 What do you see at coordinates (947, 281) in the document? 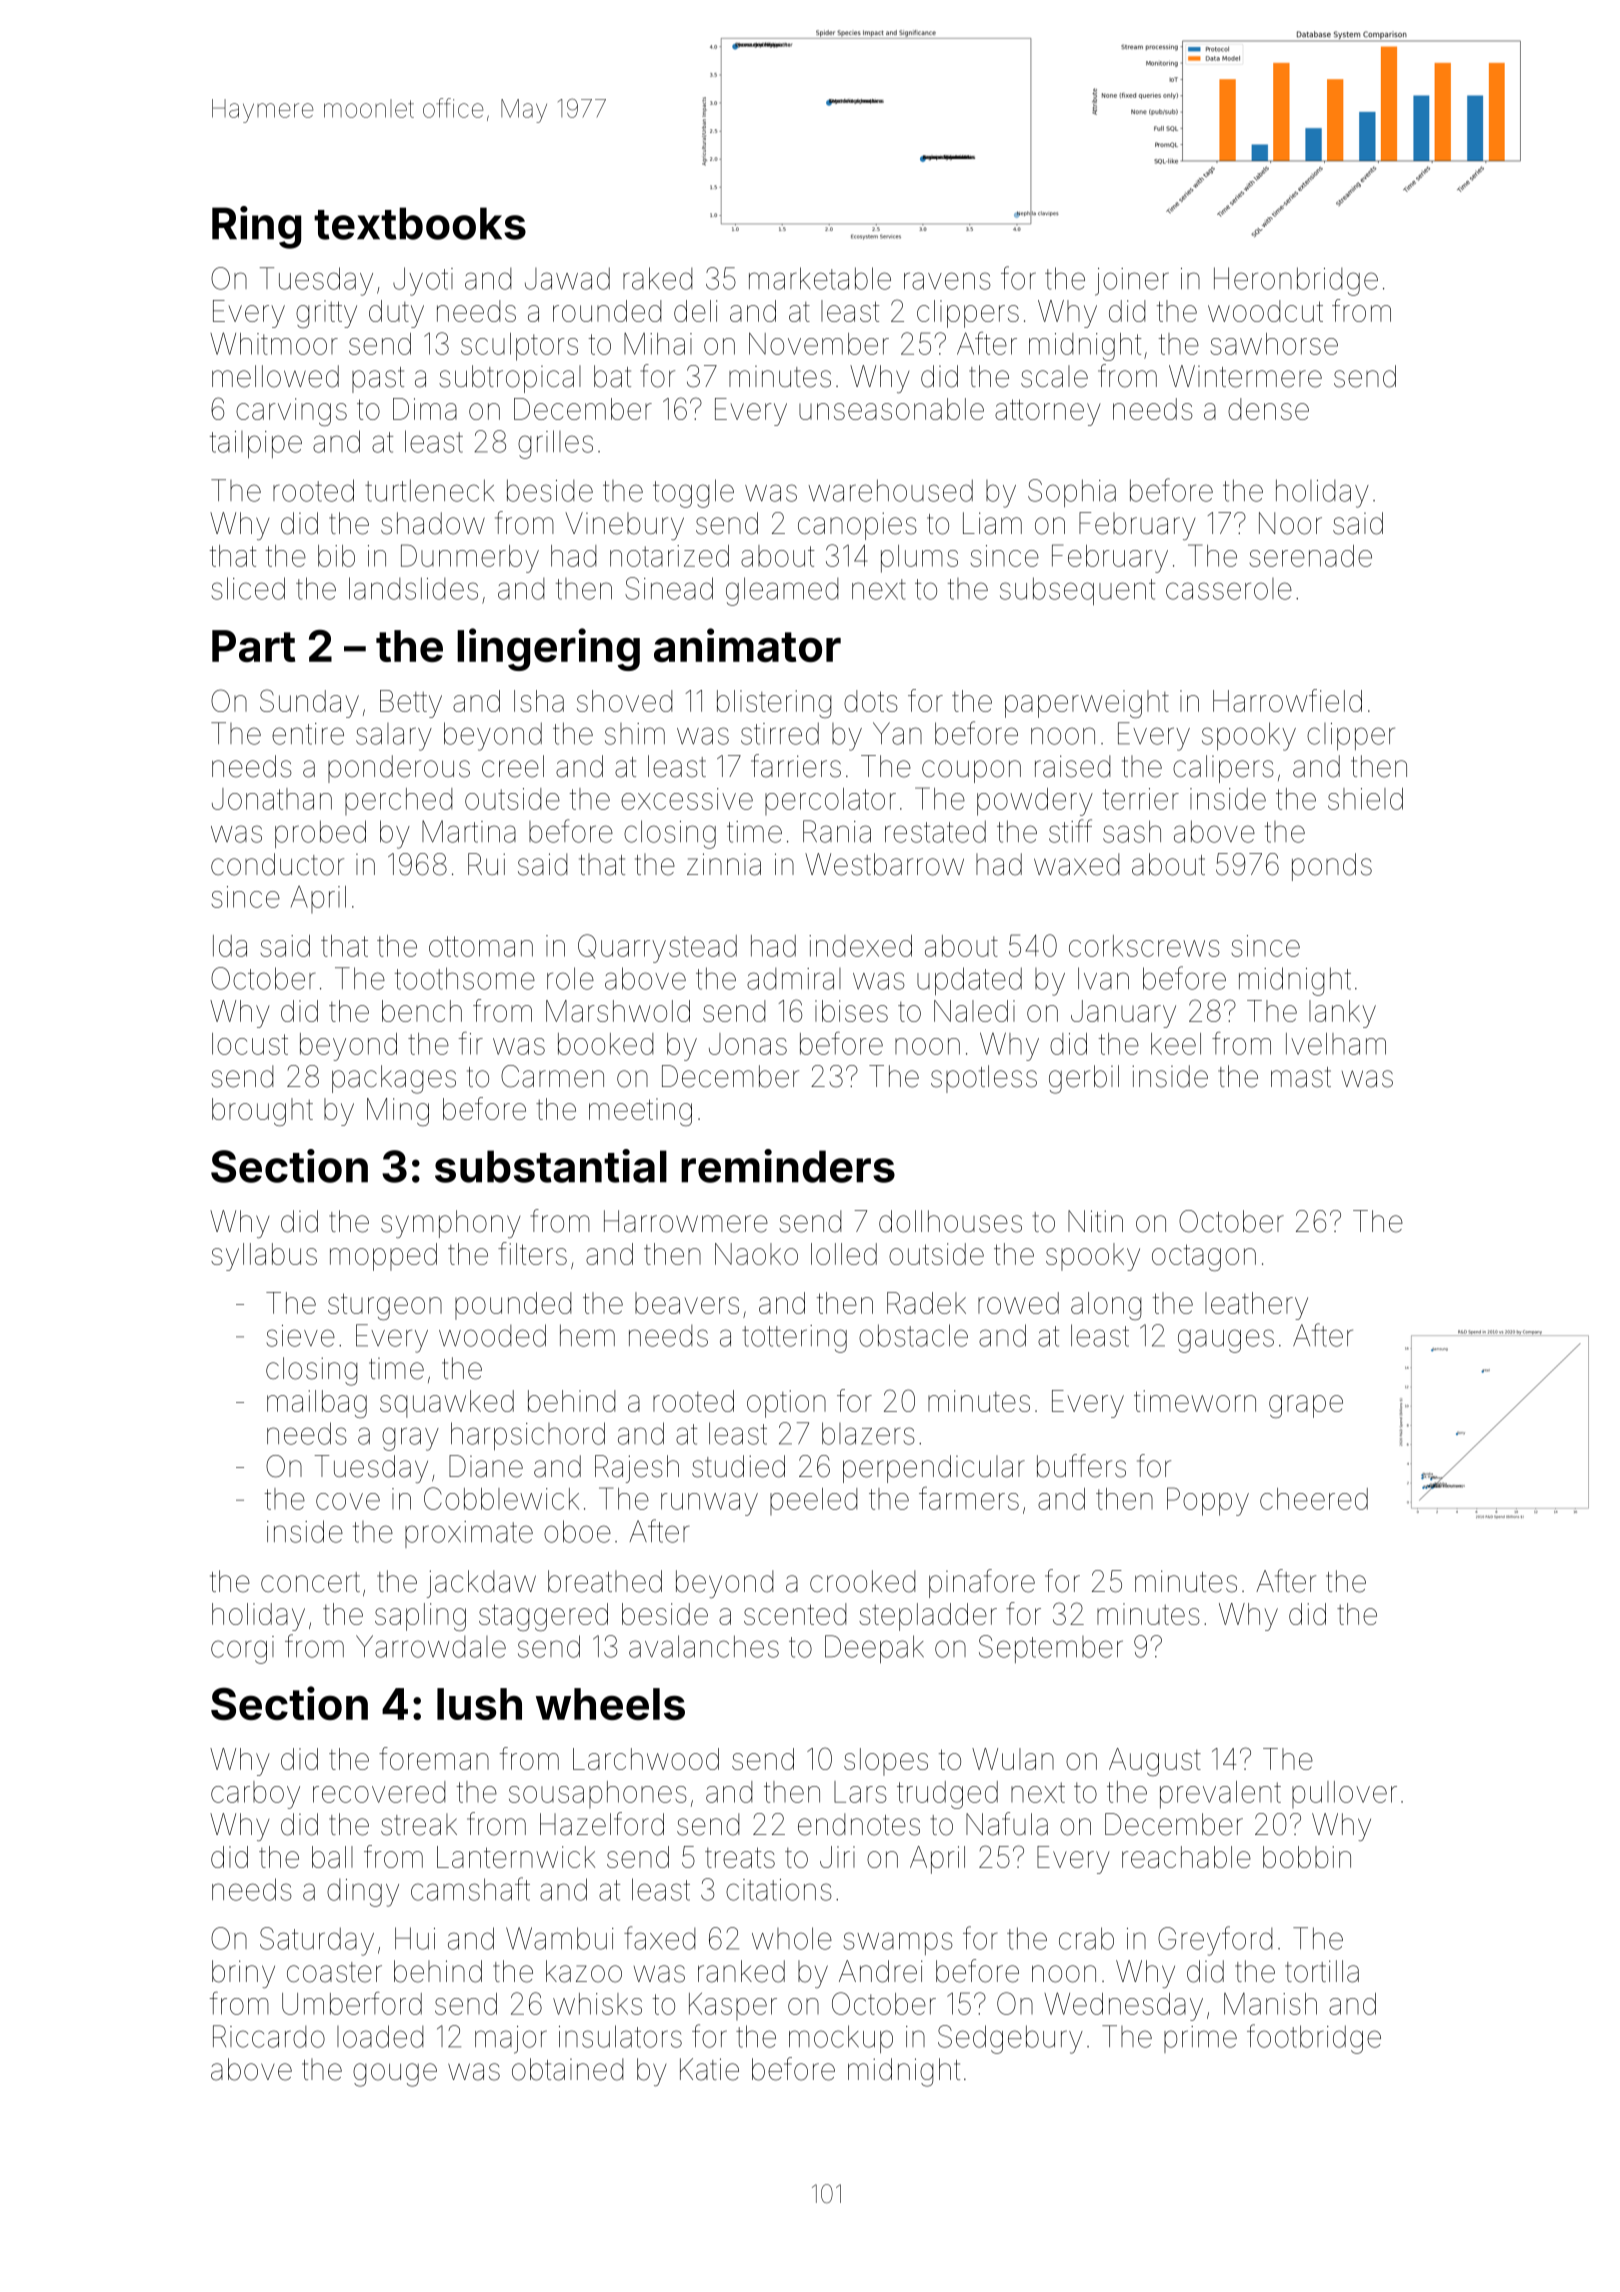
I see `ravens` at bounding box center [947, 281].
